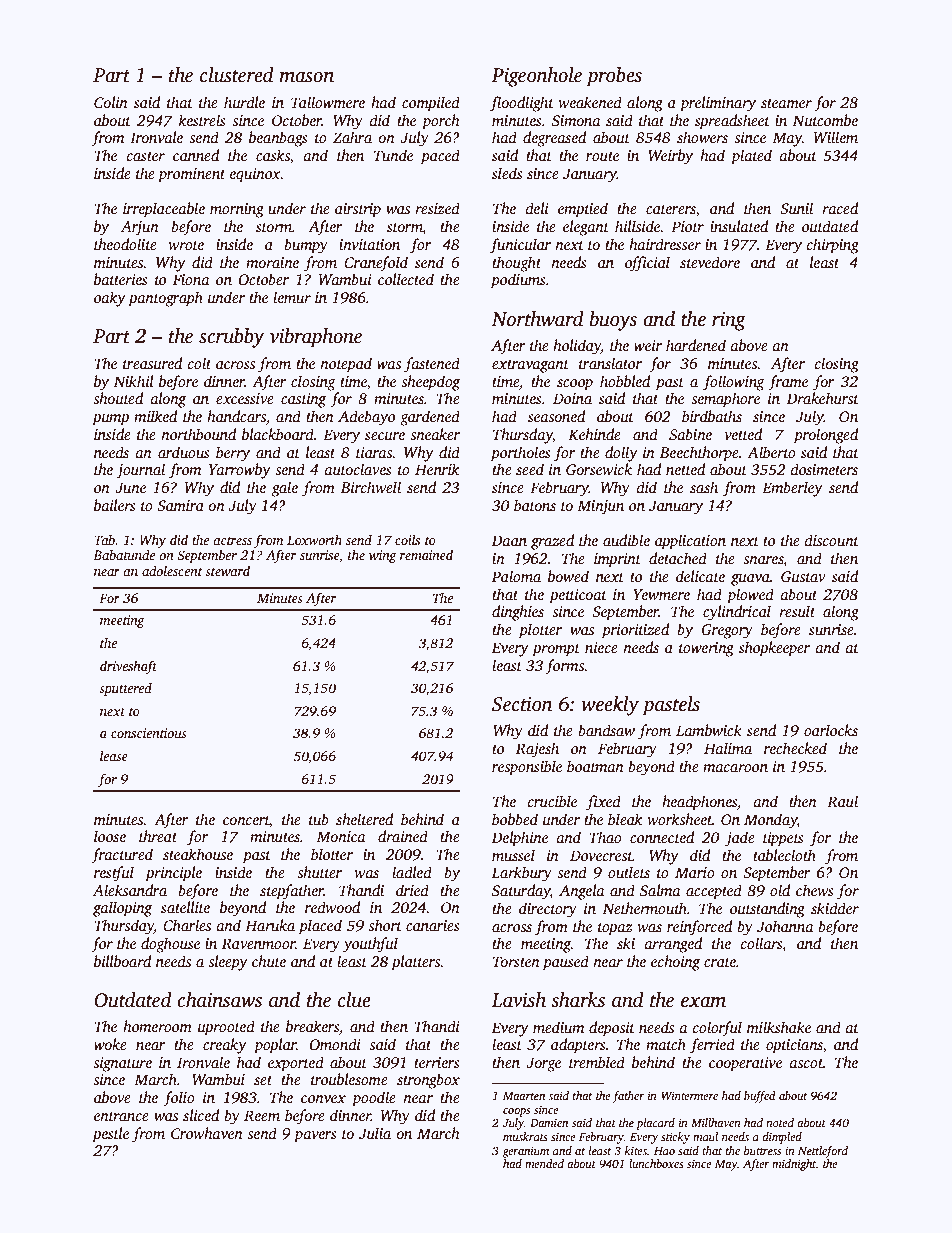 This image has height=1233, width=952. I want to click on Gustav, so click(803, 577).
